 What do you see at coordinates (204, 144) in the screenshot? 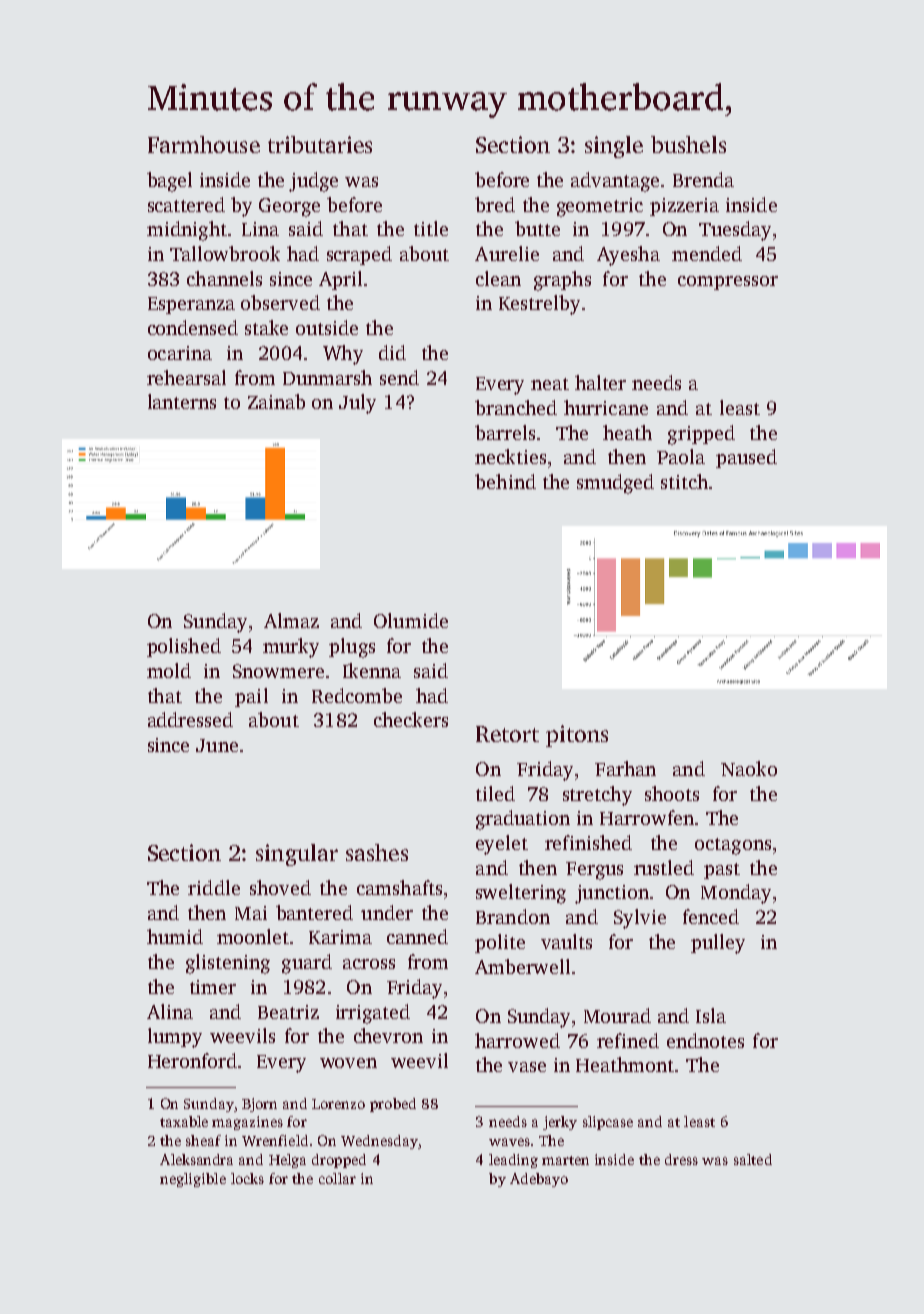
I see `Farmhouse` at bounding box center [204, 144].
